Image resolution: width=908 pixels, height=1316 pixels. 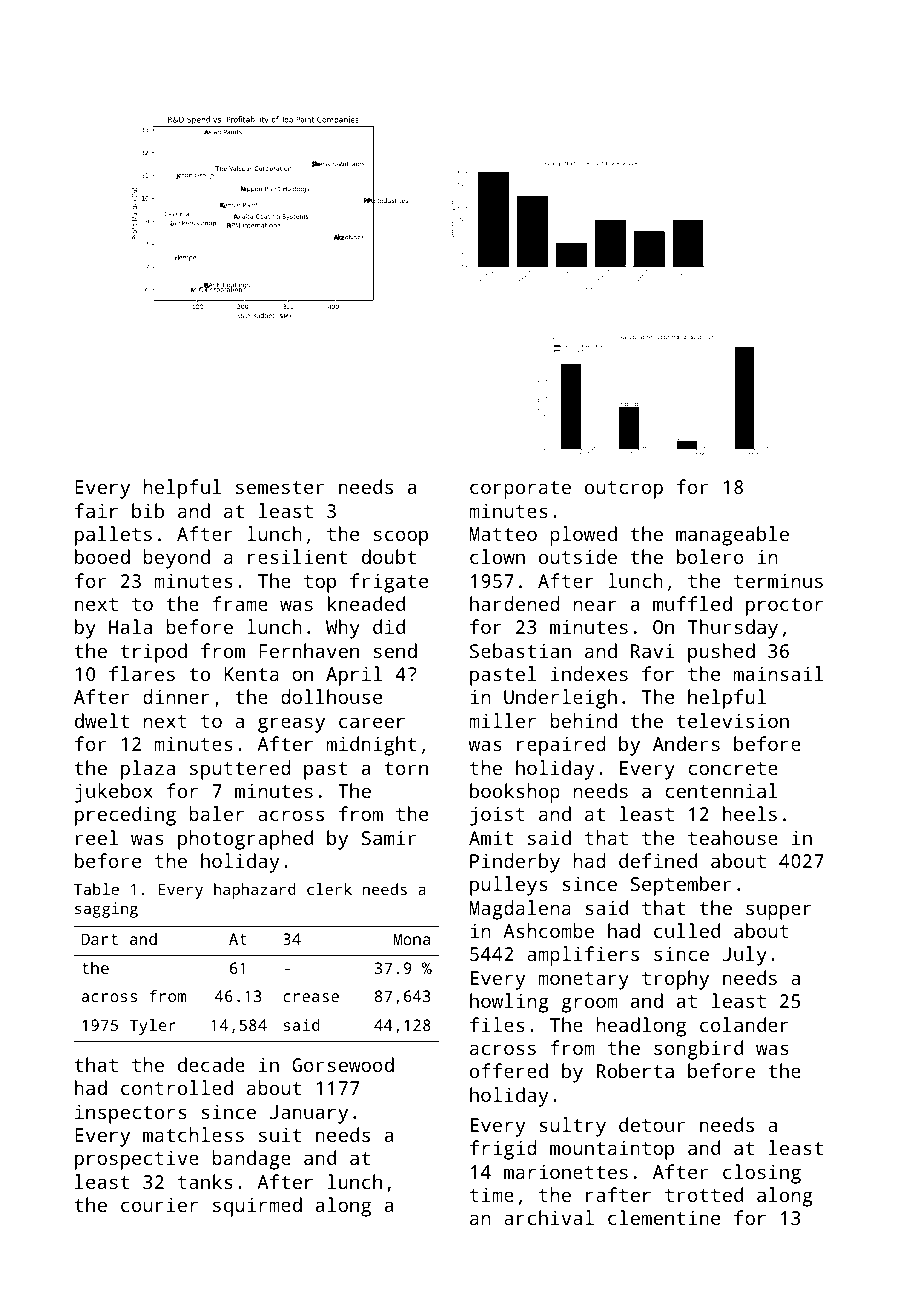 What do you see at coordinates (624, 490) in the image?
I see `outcrop` at bounding box center [624, 490].
